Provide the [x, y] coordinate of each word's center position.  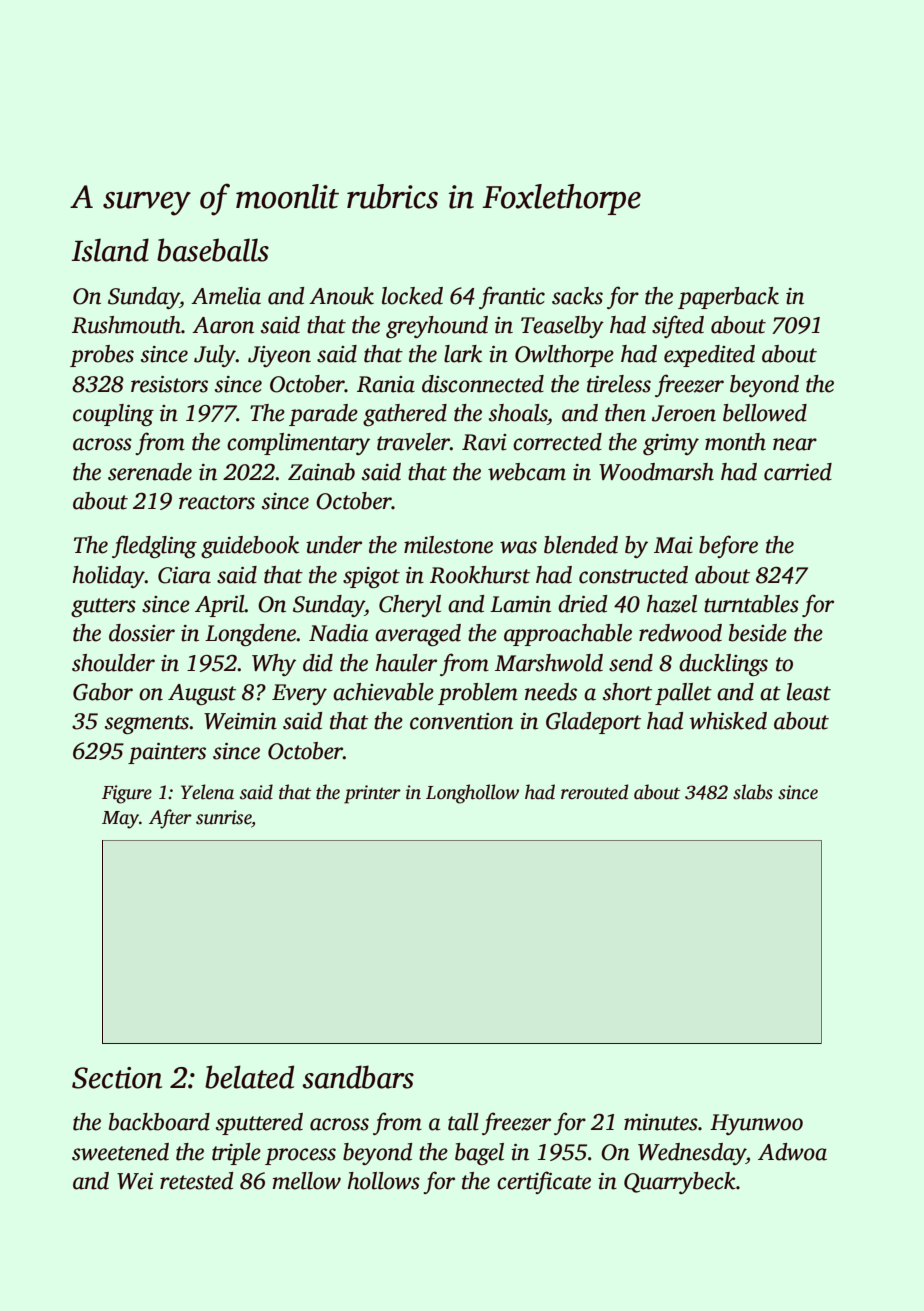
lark [463, 354]
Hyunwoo [756, 1124]
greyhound [437, 327]
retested [196, 1181]
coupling [113, 415]
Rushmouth [126, 325]
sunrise [224, 818]
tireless [619, 384]
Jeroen [684, 413]
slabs [753, 792]
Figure [127, 794]
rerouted [594, 792]
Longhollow [472, 794]
